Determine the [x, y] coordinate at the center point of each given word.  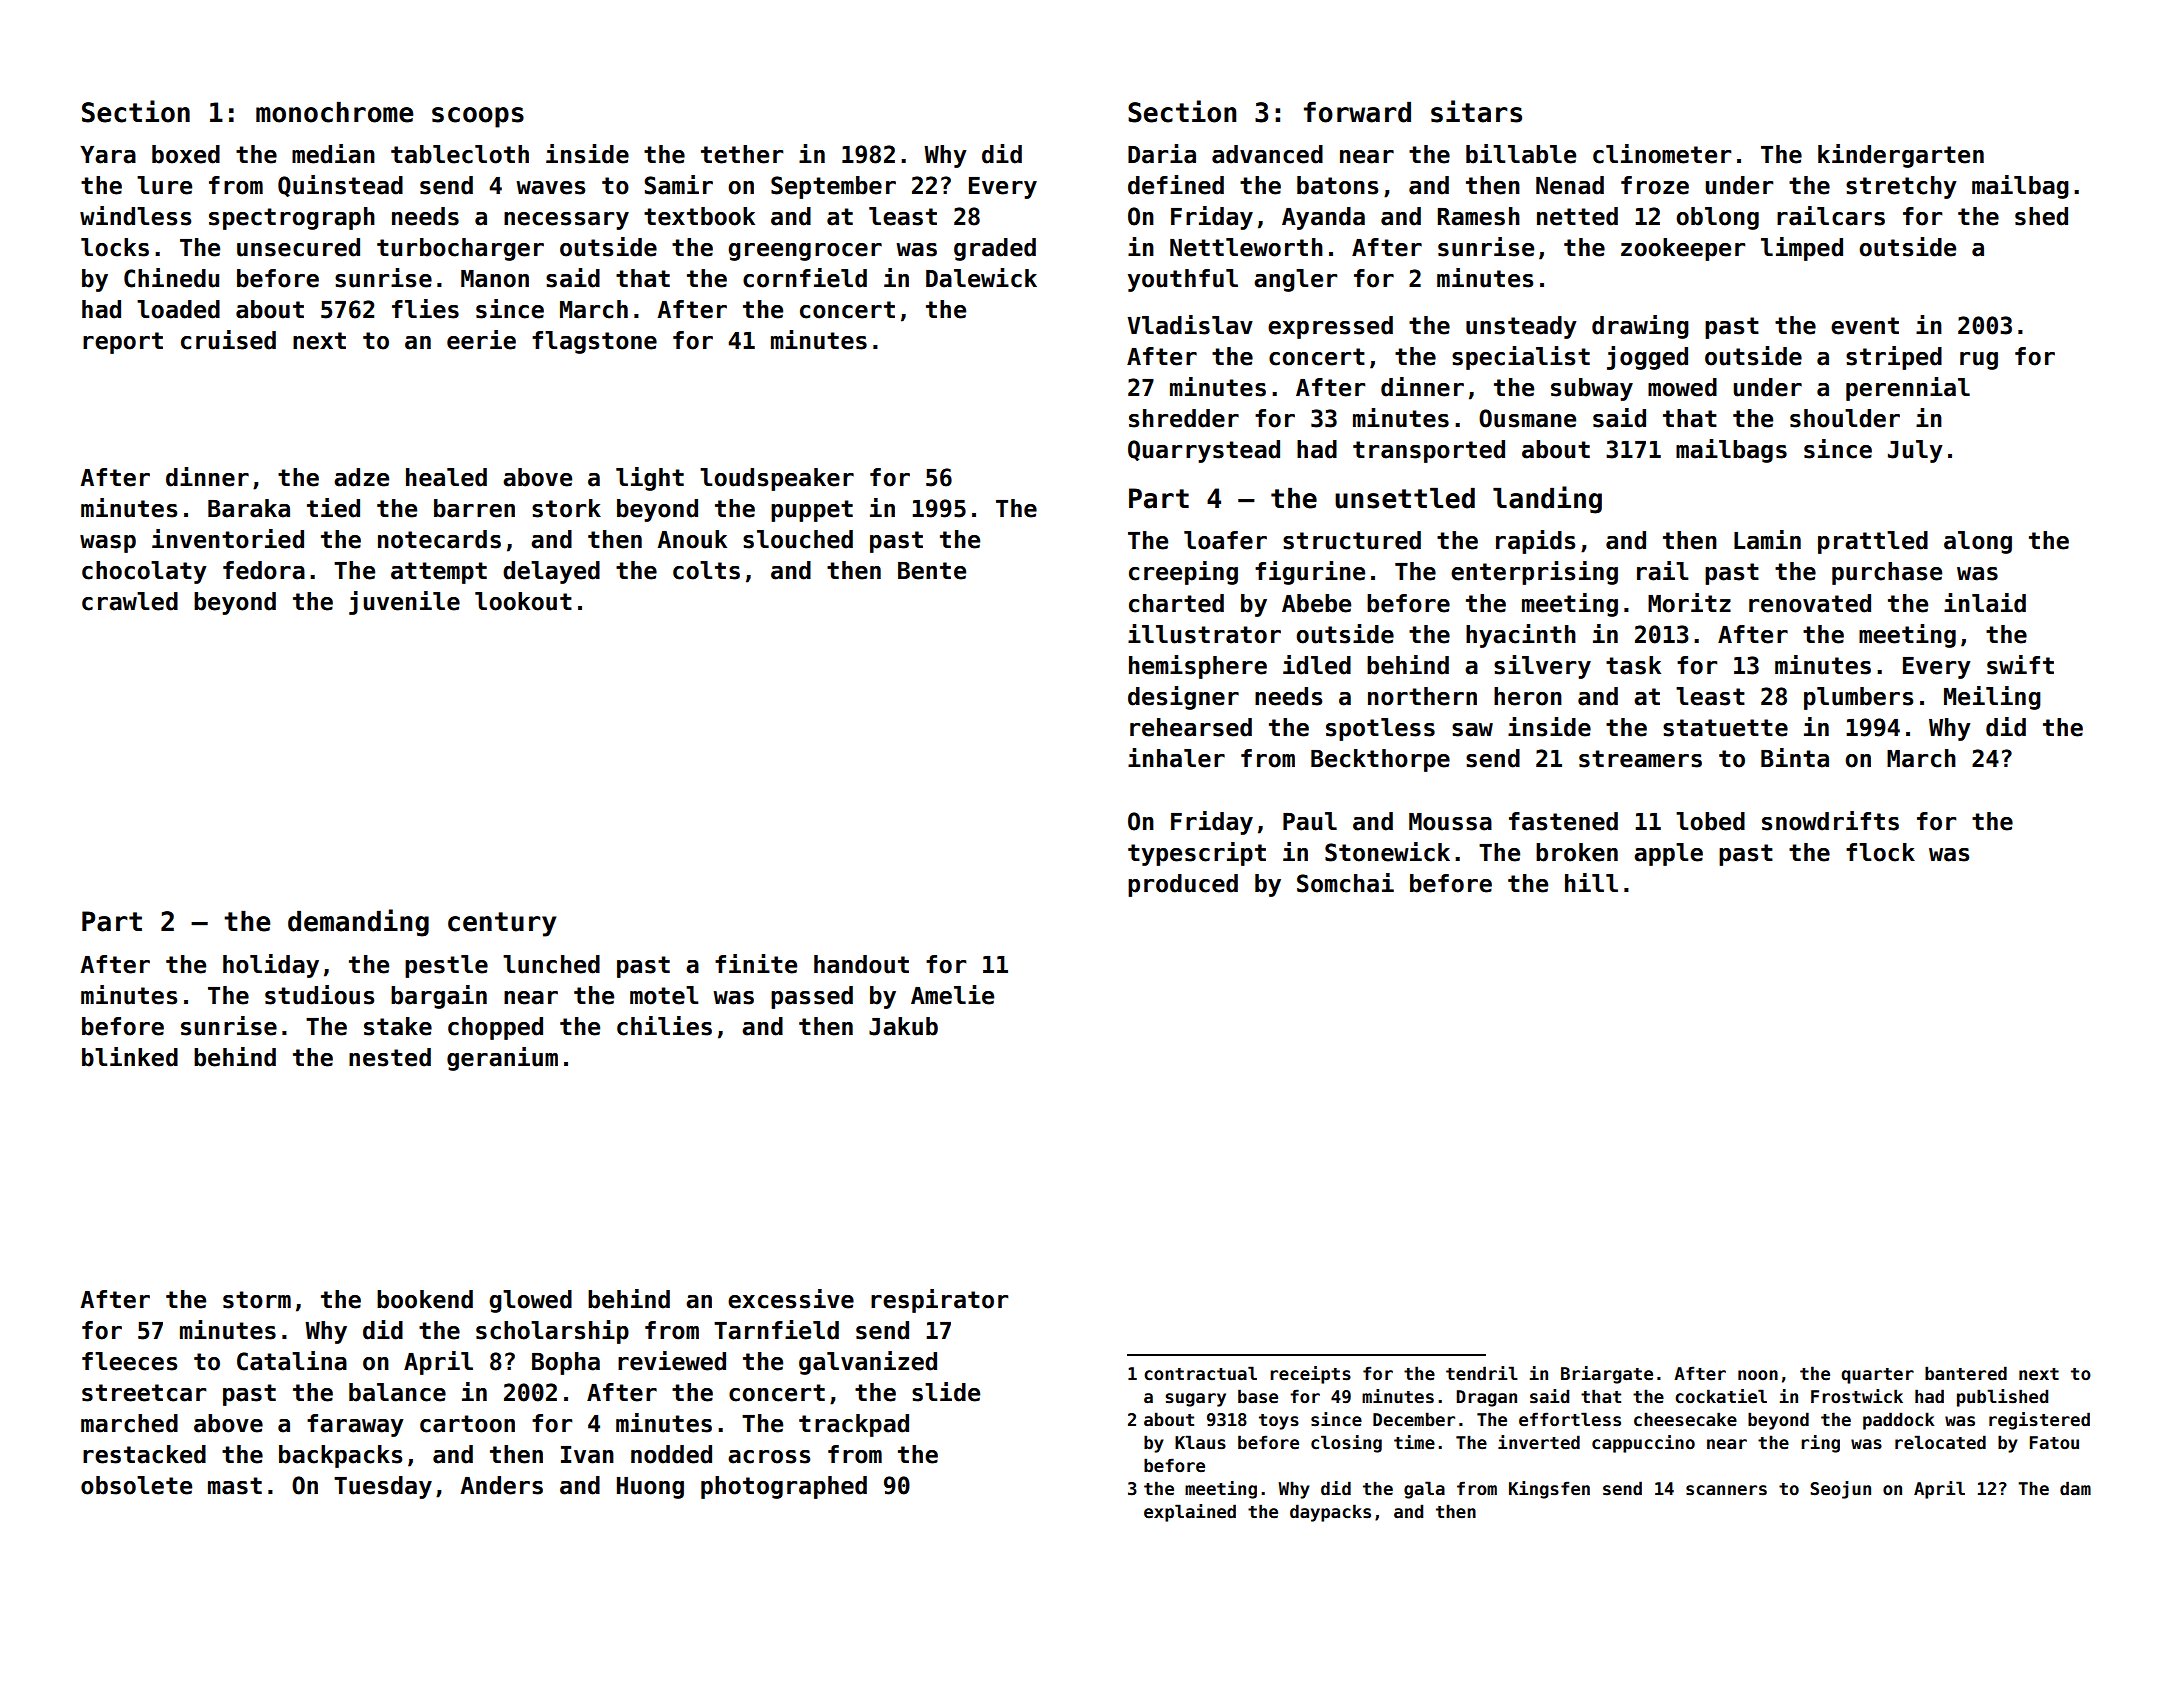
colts [706, 570]
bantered [1966, 1373]
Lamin [1767, 540]
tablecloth [460, 154]
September [833, 187]
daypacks [1330, 1513]
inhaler [1176, 758]
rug [1979, 361]
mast [235, 1486]
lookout [523, 601]
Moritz [1689, 603]
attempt [439, 573]
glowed [530, 1301]
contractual [1200, 1373]
